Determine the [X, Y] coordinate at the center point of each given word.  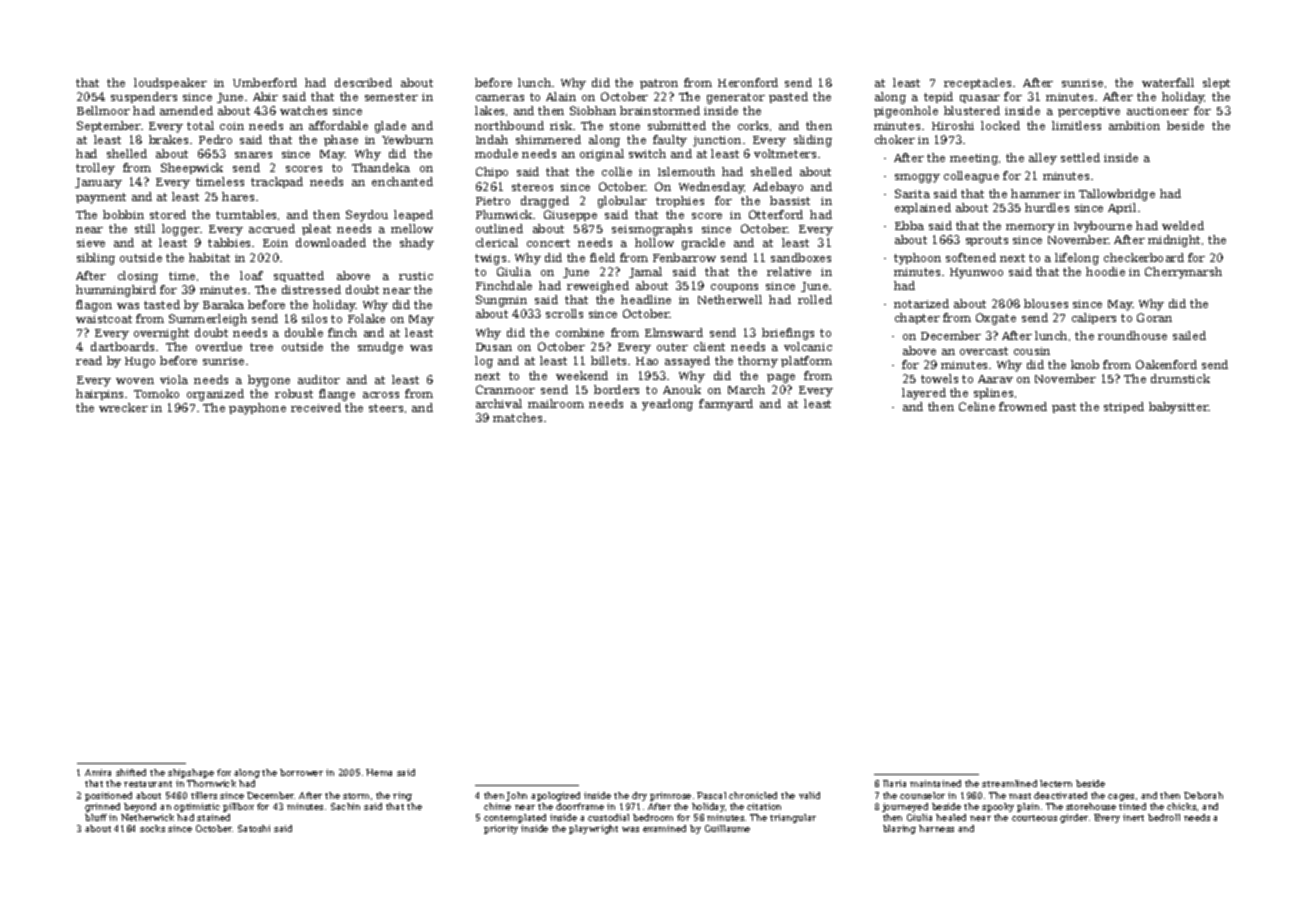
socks [152, 828]
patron [659, 84]
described [363, 82]
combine [580, 332]
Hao [647, 361]
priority [501, 829]
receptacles [977, 83]
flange [337, 395]
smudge [380, 348]
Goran [1154, 317]
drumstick [1180, 378]
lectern [1056, 783]
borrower [301, 772]
